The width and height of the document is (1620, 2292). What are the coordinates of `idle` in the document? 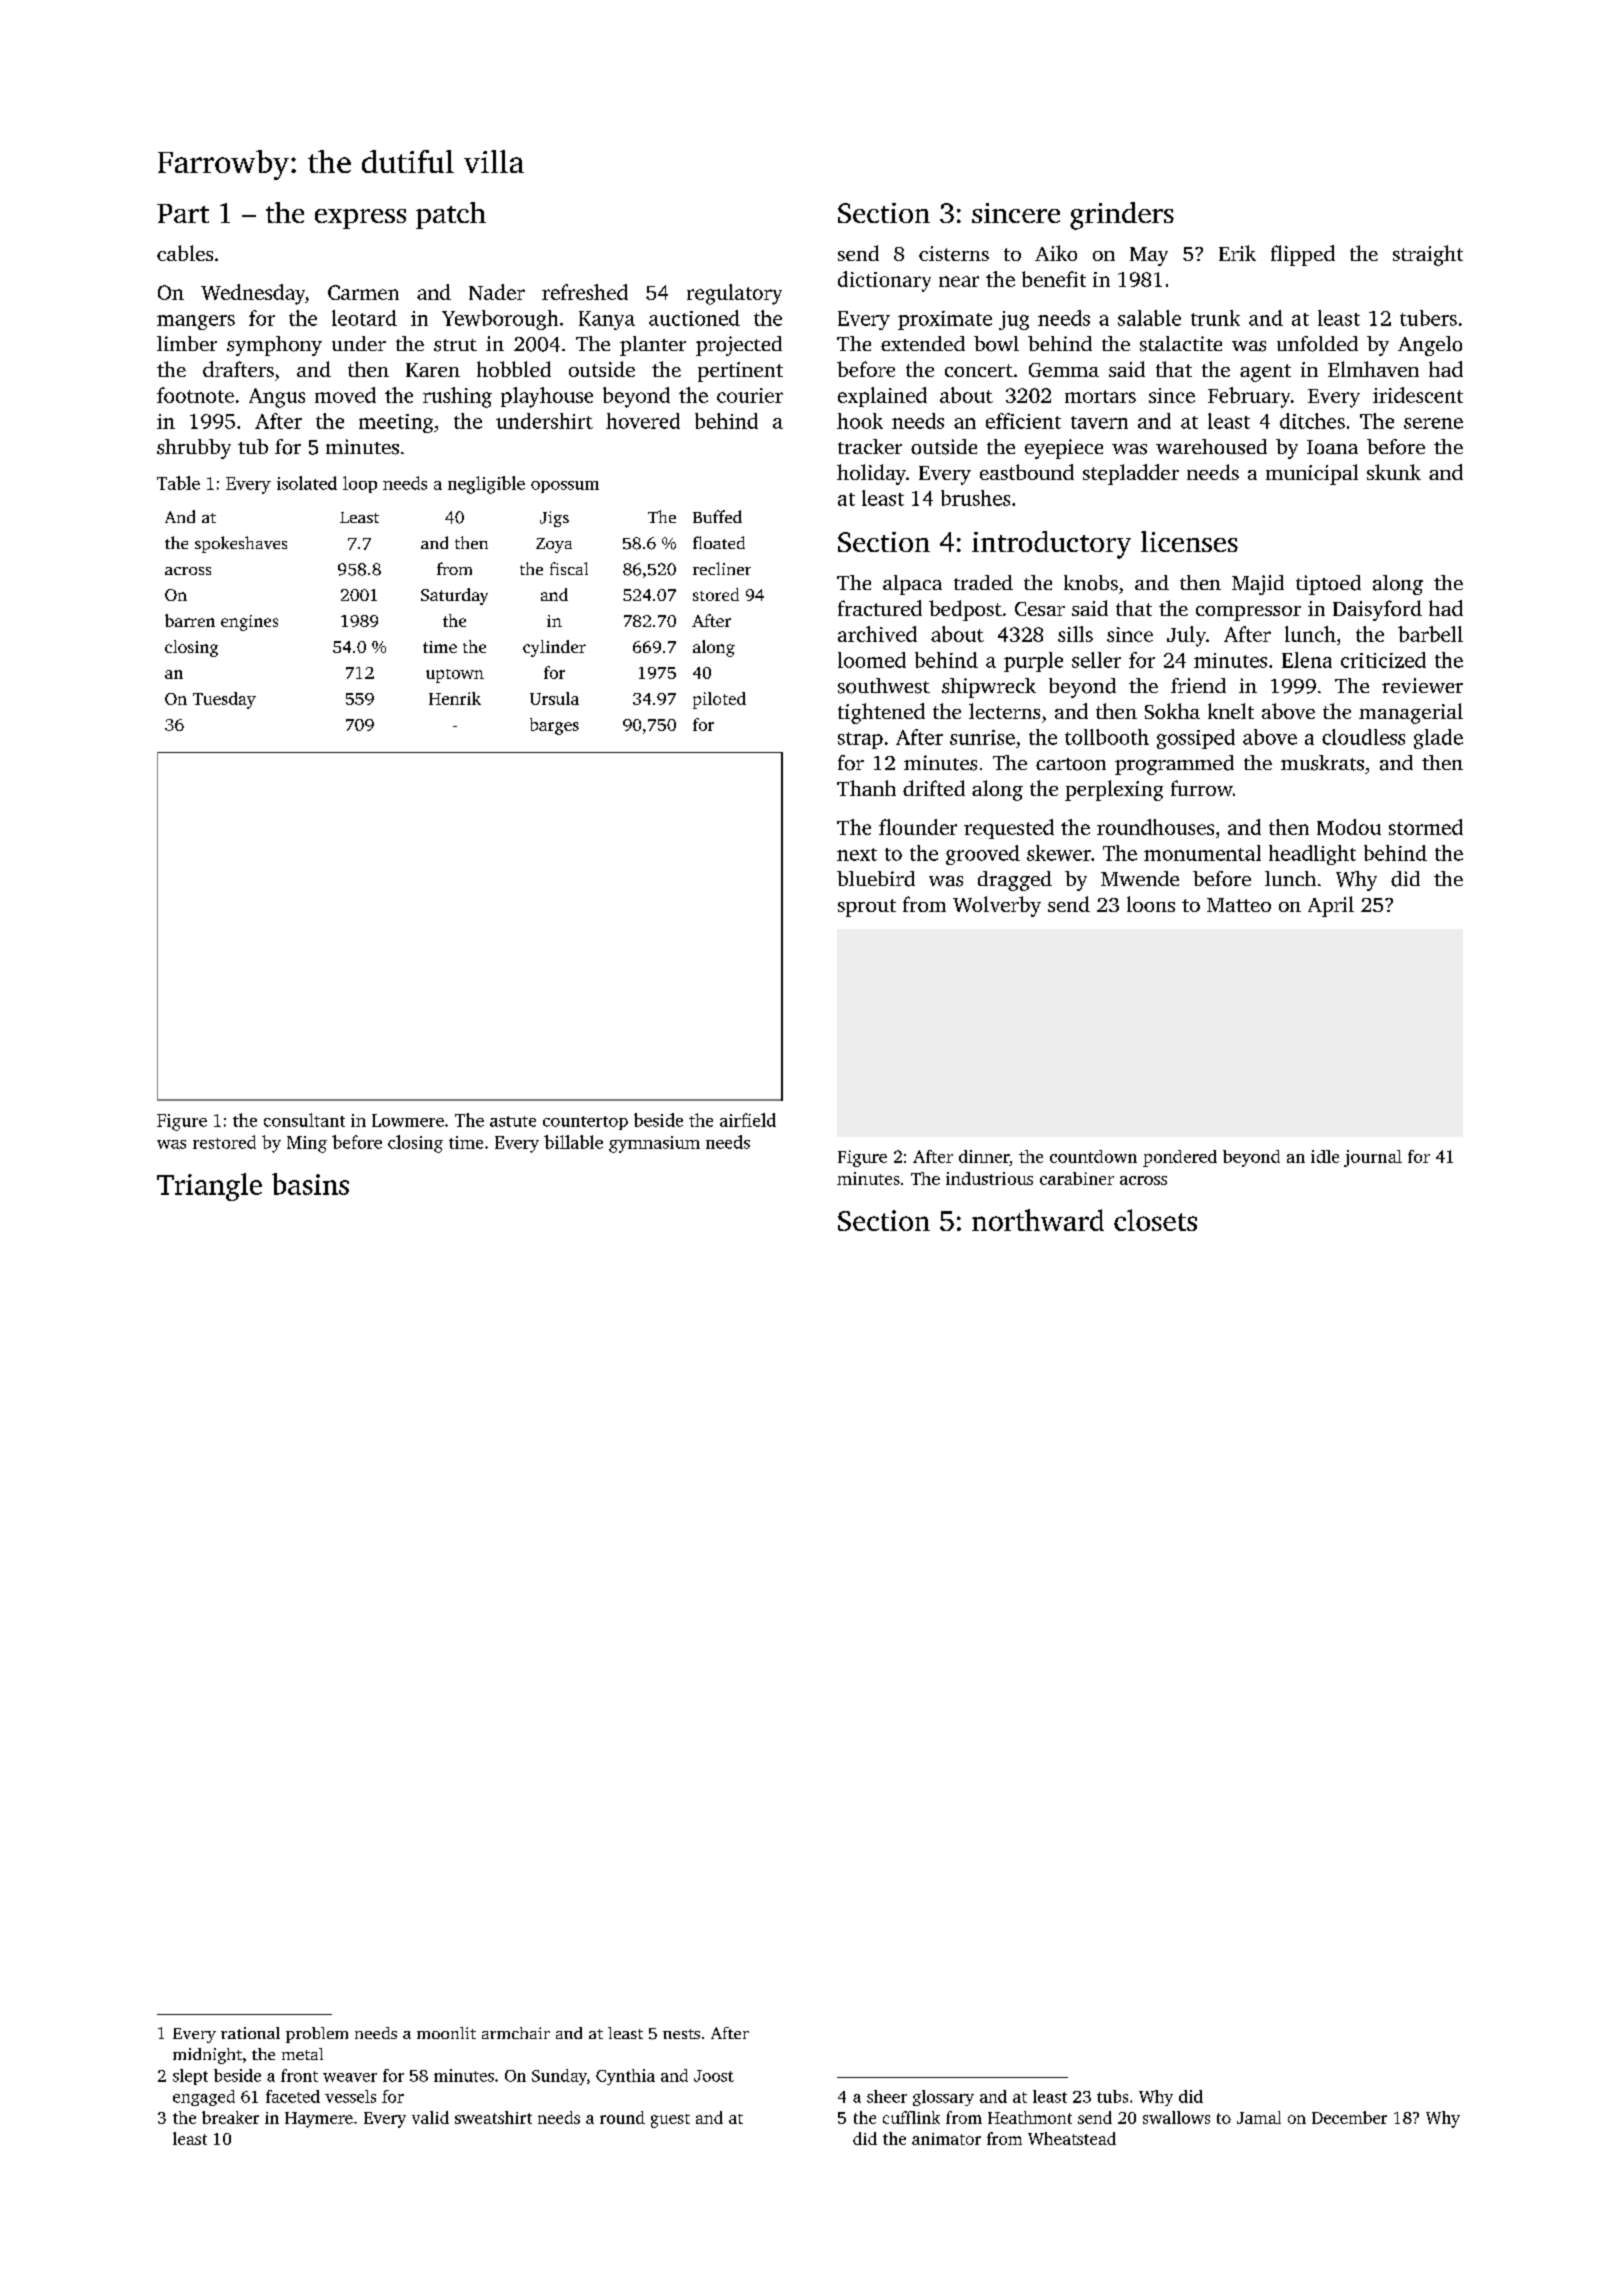 It's located at (1325, 1156).
